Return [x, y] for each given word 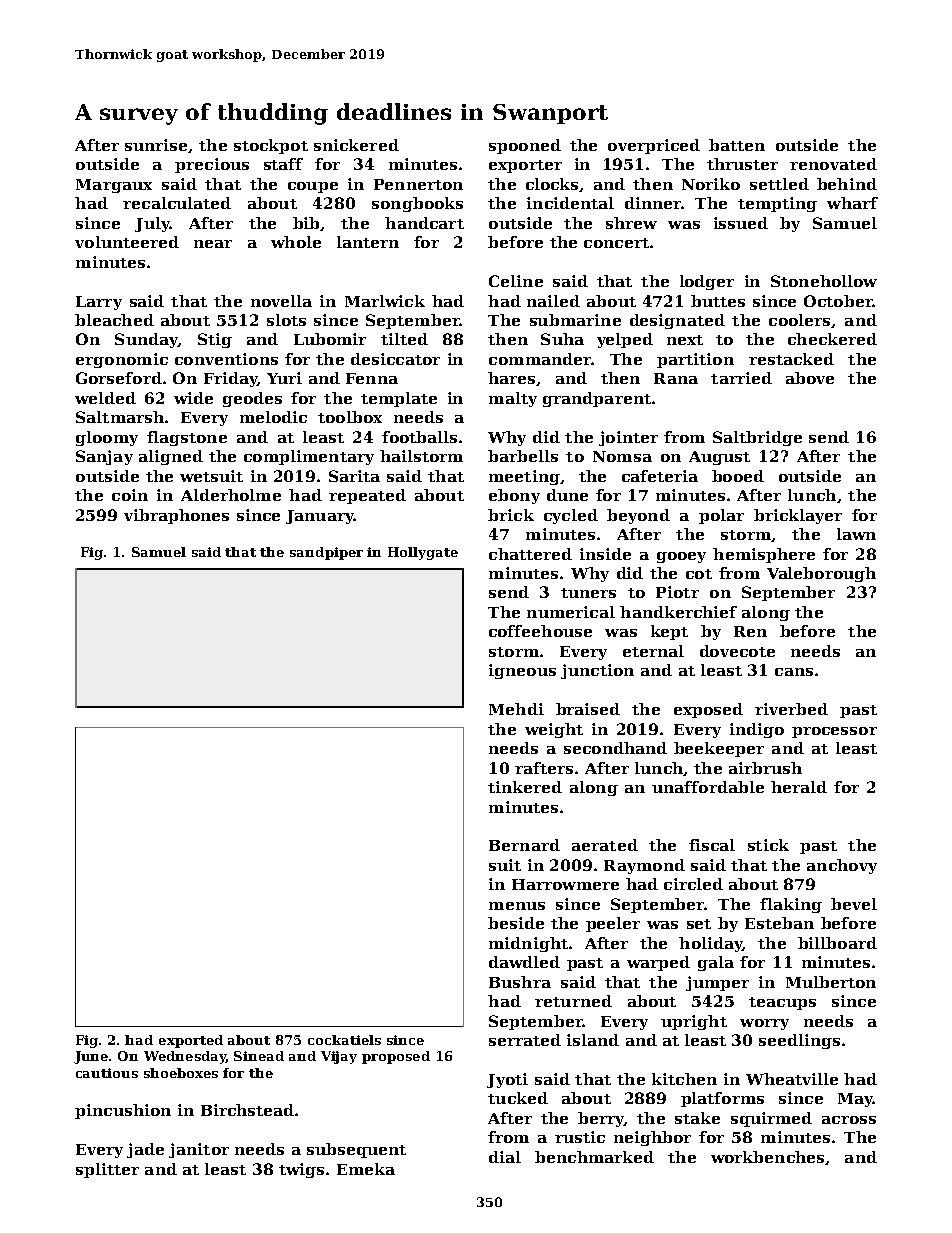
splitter [107, 1170]
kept [669, 632]
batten [737, 145]
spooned [525, 146]
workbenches [767, 1157]
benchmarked [594, 1157]
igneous [522, 671]
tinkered [525, 787]
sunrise [156, 145]
